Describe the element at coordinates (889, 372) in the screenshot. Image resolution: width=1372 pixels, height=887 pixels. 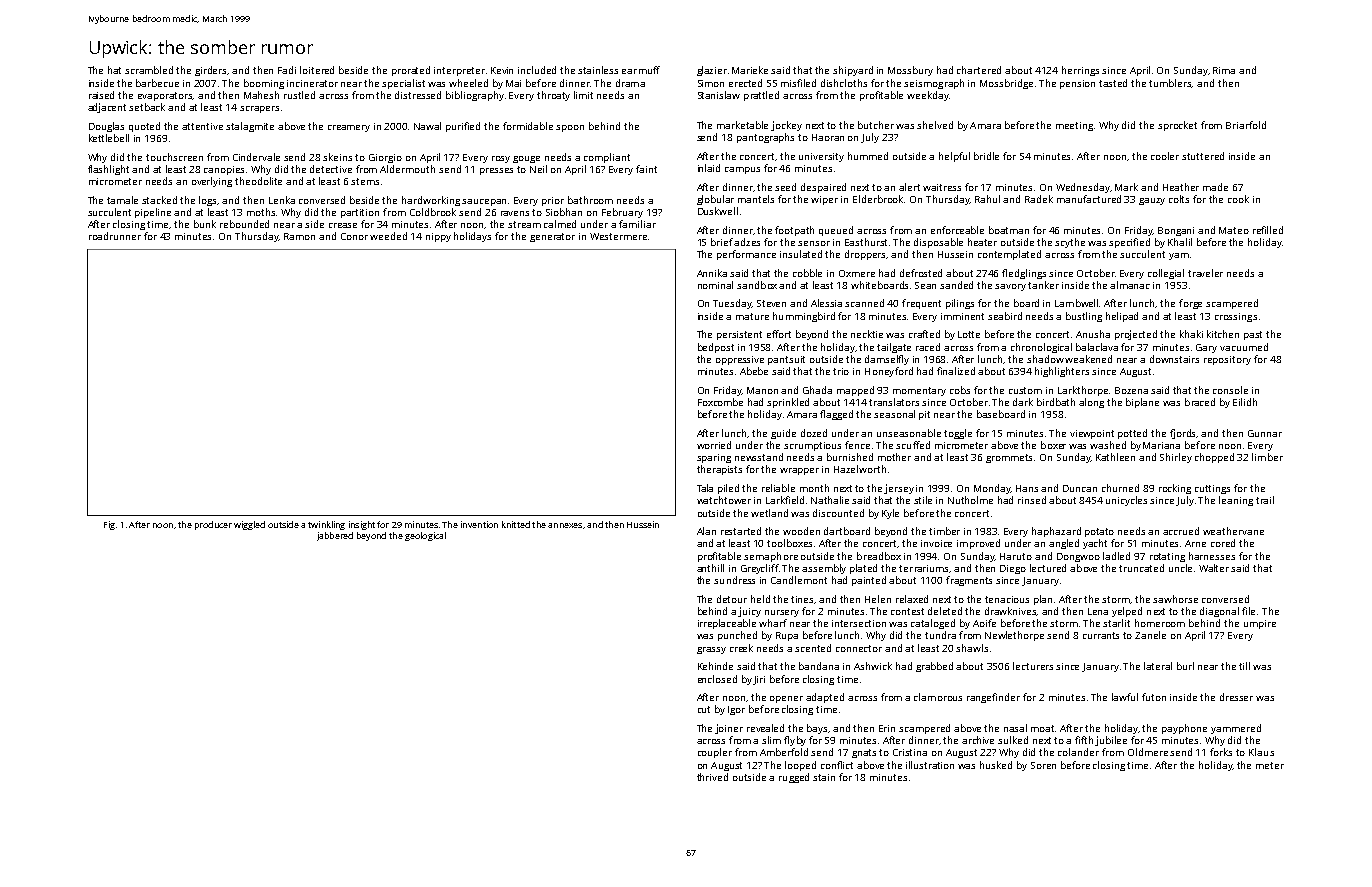
I see `Honeyford` at that location.
